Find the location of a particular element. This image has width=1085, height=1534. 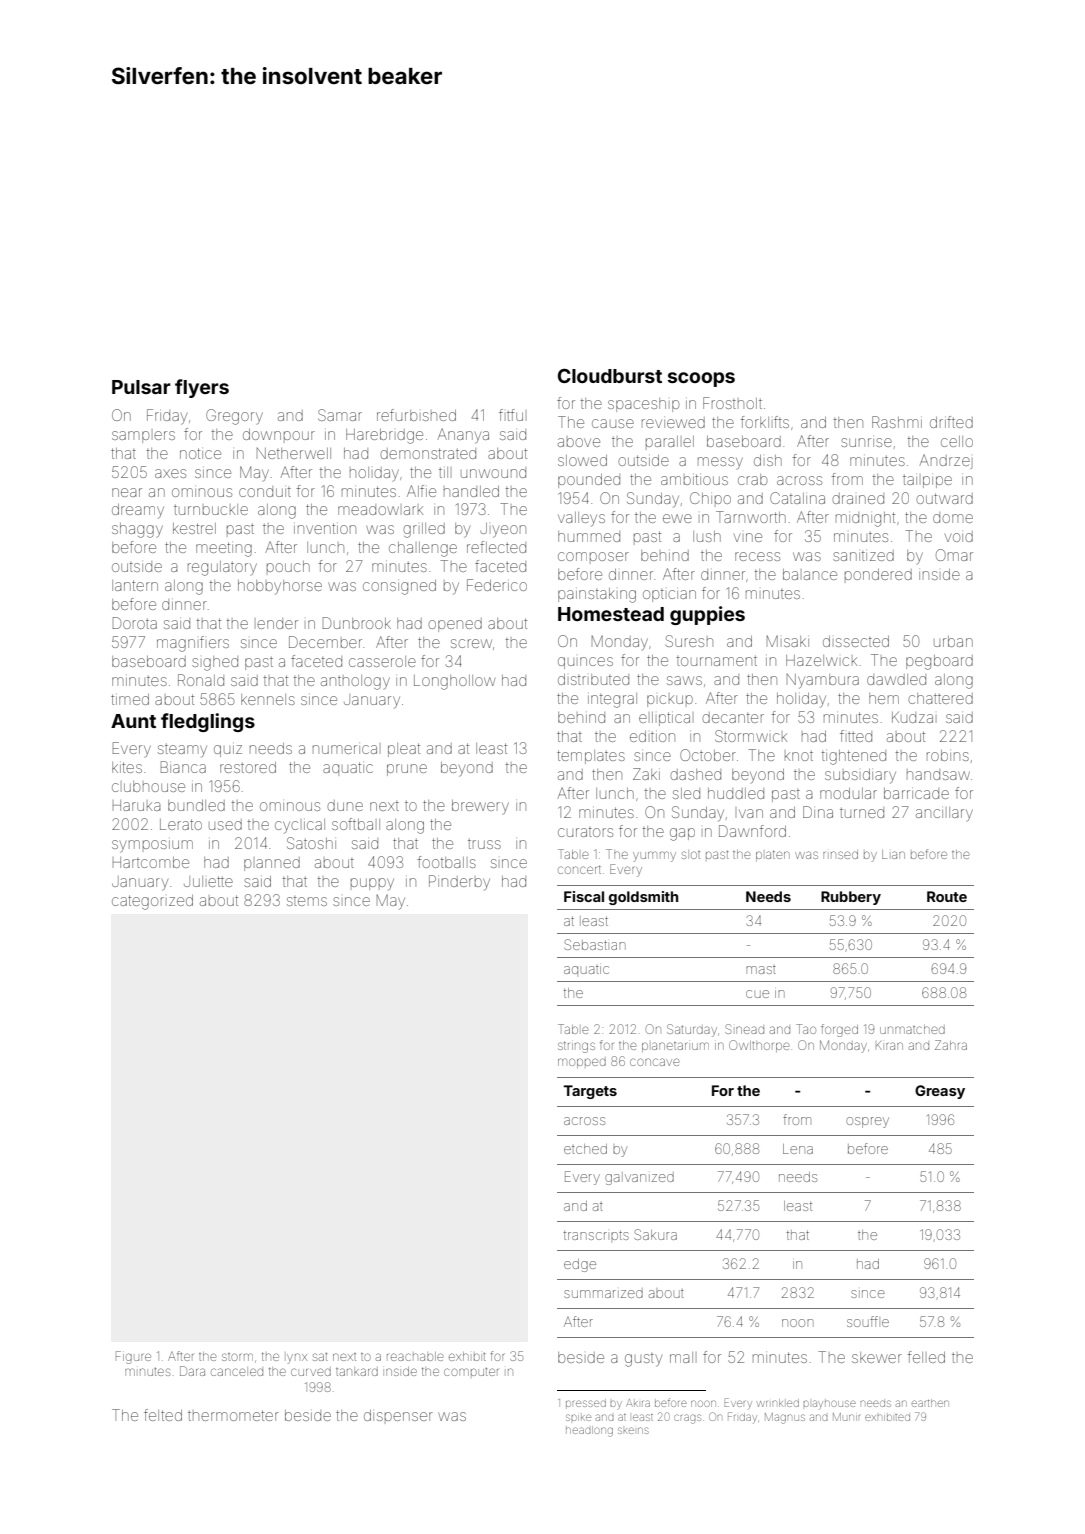

categorized is located at coordinates (152, 902).
